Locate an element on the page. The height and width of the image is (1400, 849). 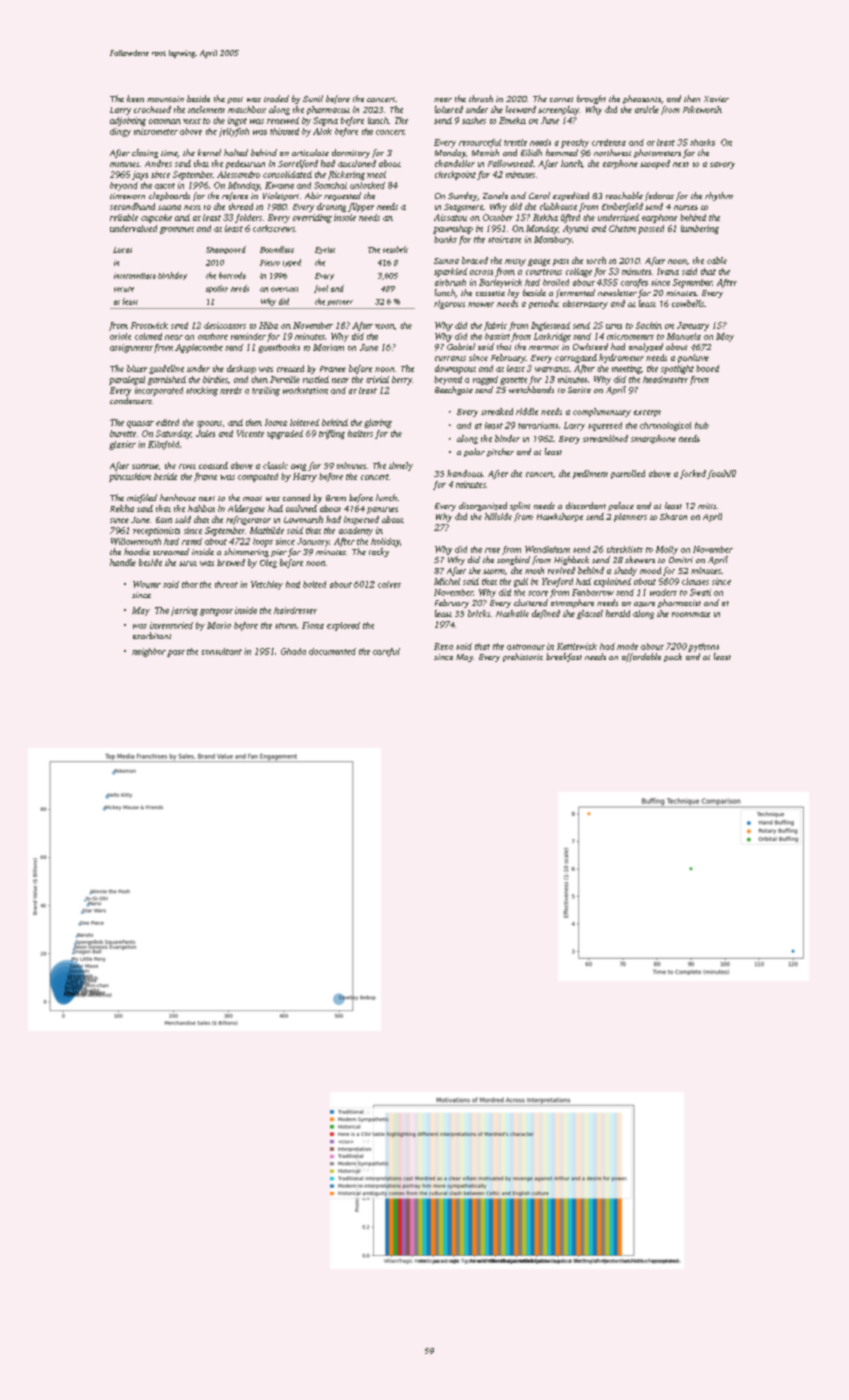
consultant is located at coordinates (222, 651).
